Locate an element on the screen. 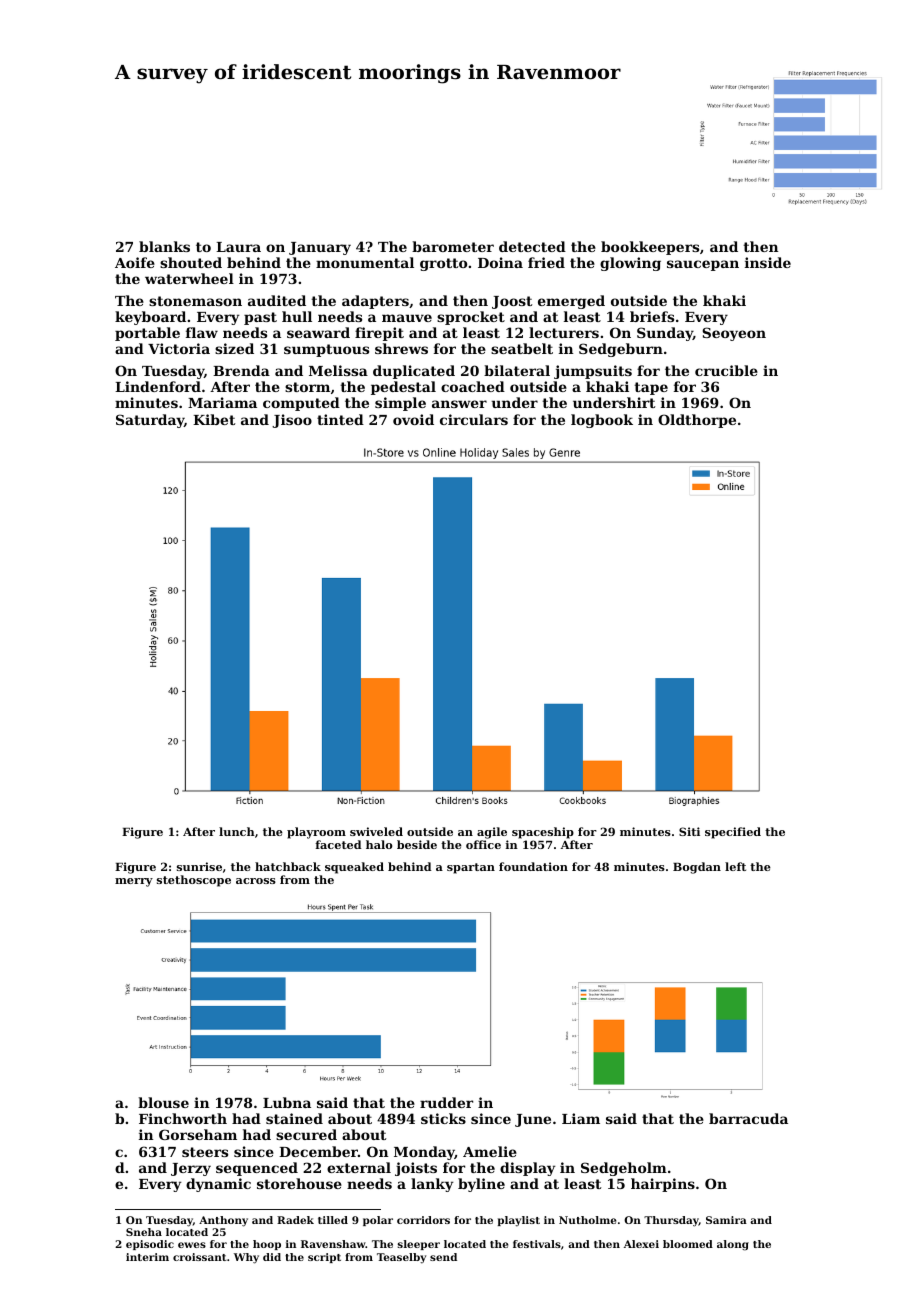 This screenshot has width=908, height=1316. Oldthorpe is located at coordinates (697, 421).
